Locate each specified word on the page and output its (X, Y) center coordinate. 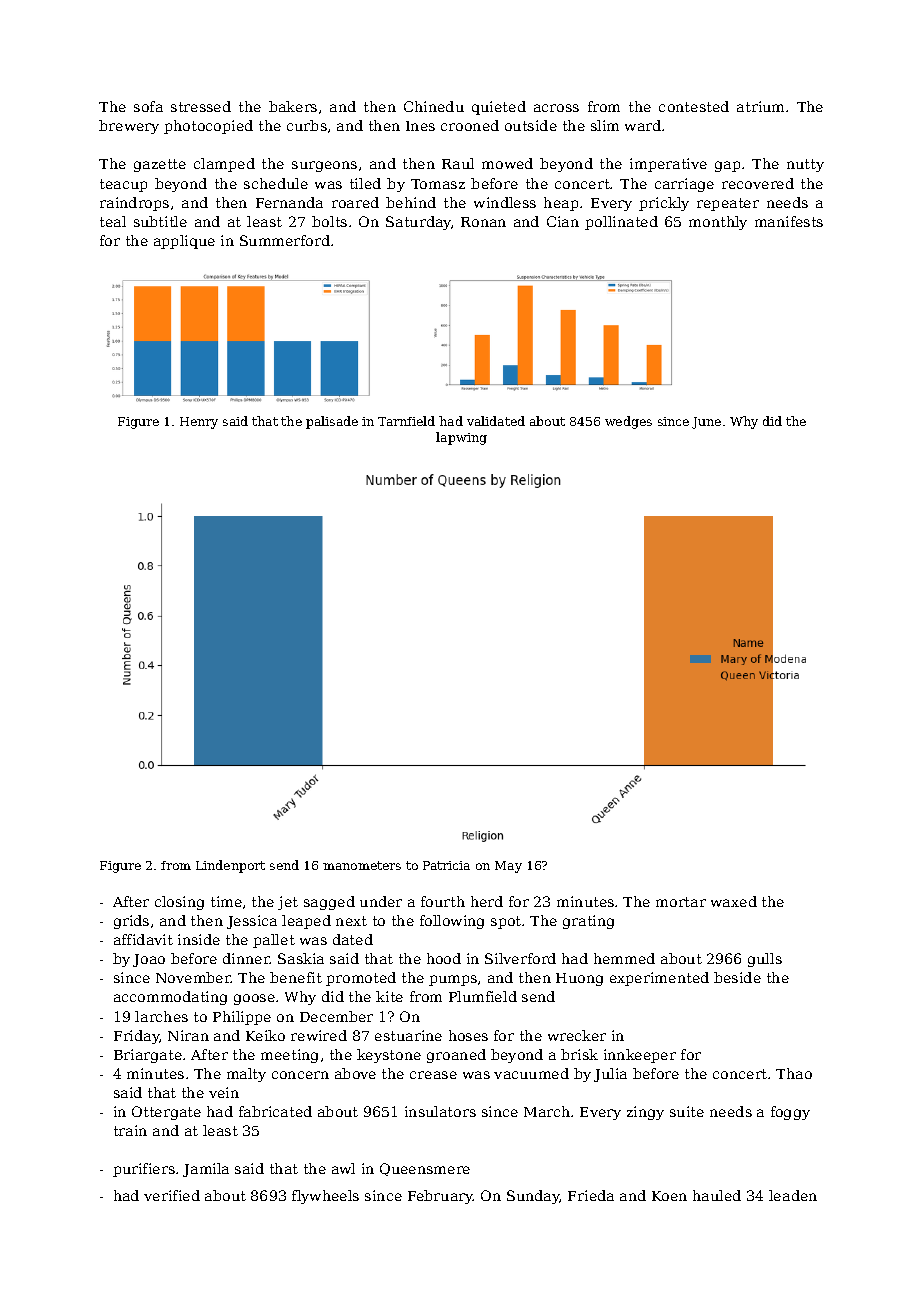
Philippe (242, 1018)
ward (643, 125)
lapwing (461, 438)
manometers (362, 865)
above (355, 1073)
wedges (628, 422)
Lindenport (230, 866)
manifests (789, 221)
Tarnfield (406, 421)
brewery (129, 127)
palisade (332, 422)
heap (561, 204)
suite (687, 1111)
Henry (199, 423)
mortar (681, 902)
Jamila (206, 1170)
